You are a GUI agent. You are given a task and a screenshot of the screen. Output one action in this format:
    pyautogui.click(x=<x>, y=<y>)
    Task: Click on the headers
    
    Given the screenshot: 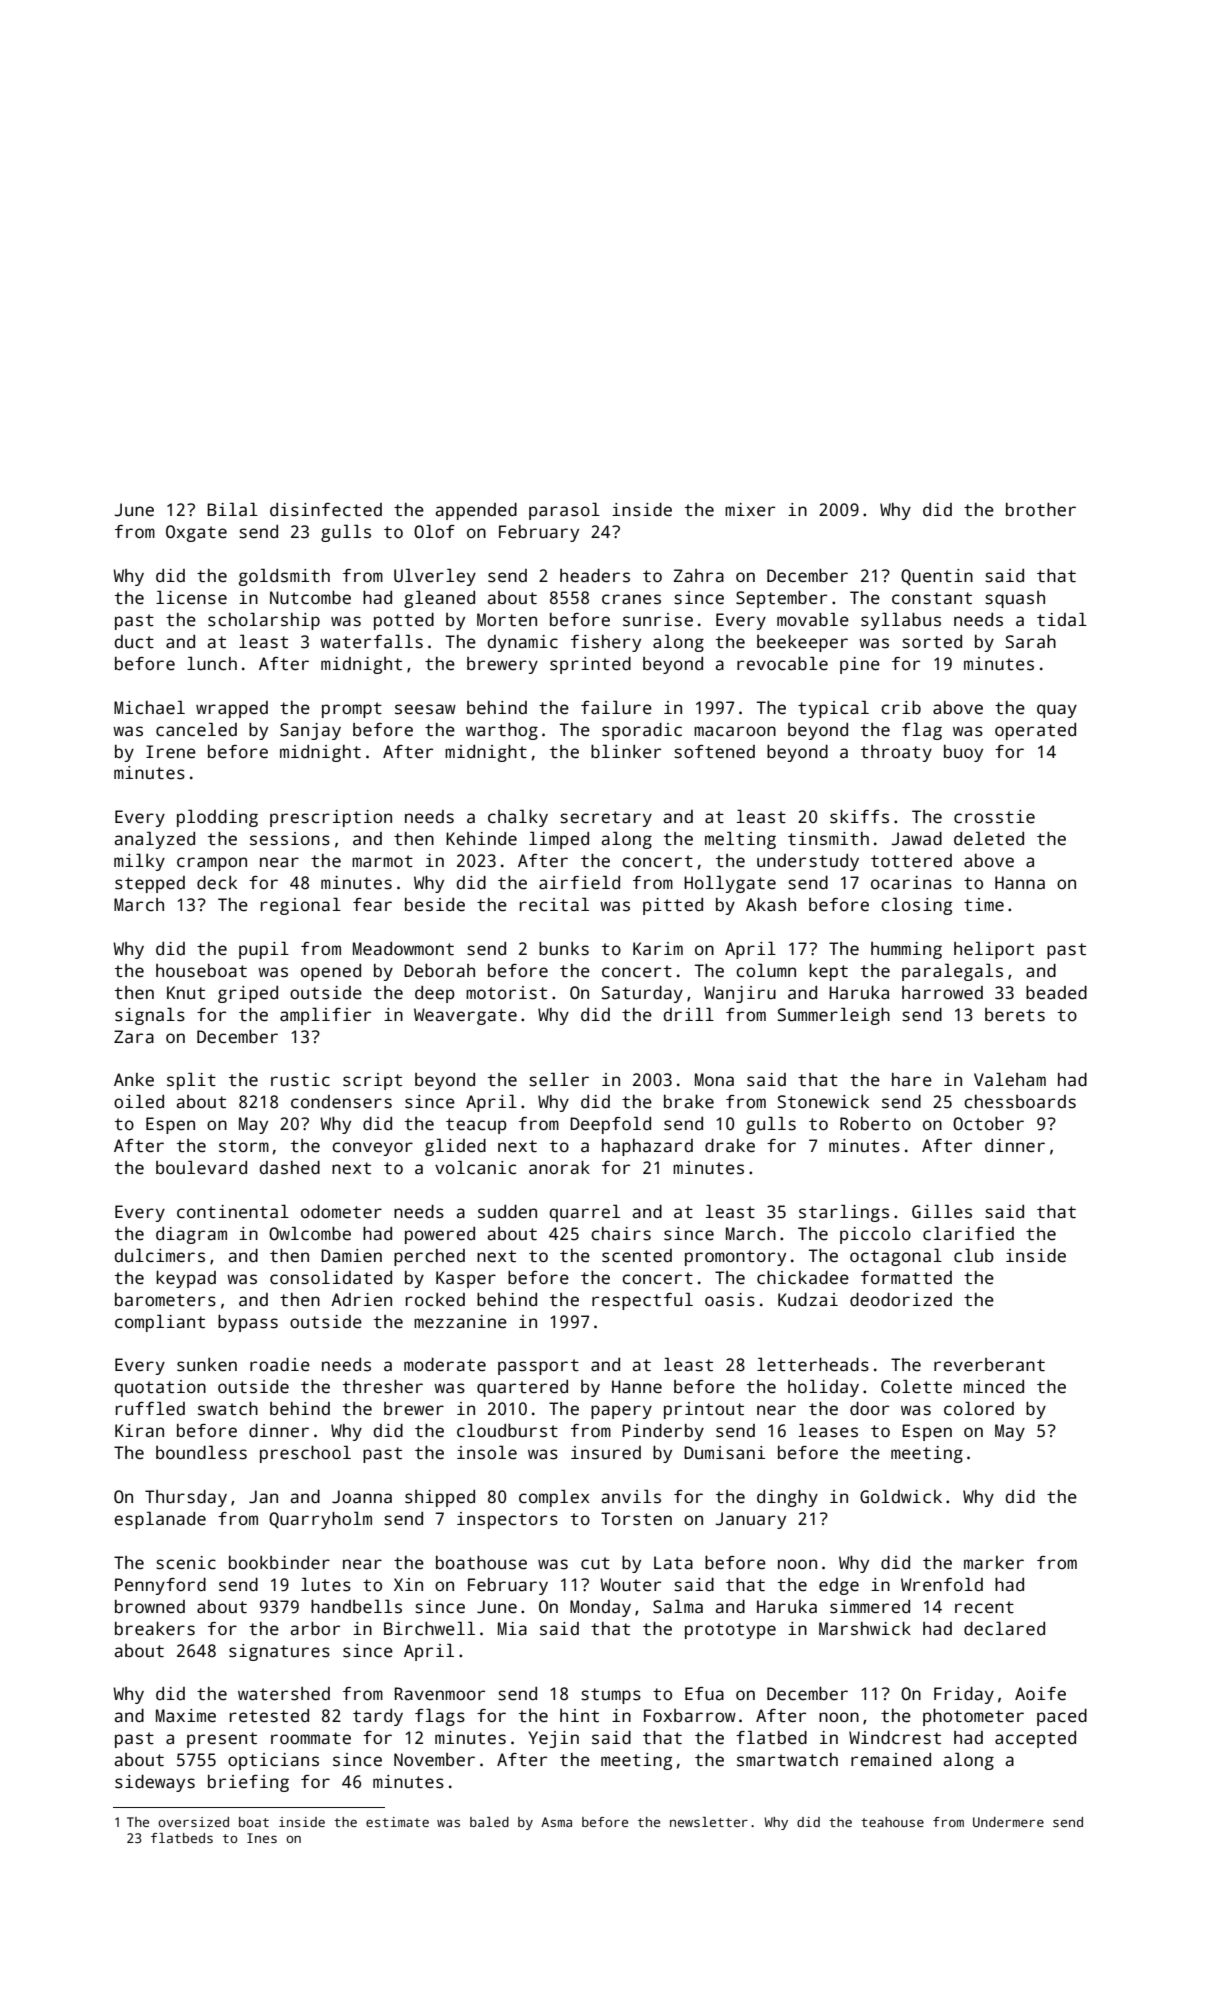 What is the action you would take?
    pyautogui.click(x=595, y=576)
